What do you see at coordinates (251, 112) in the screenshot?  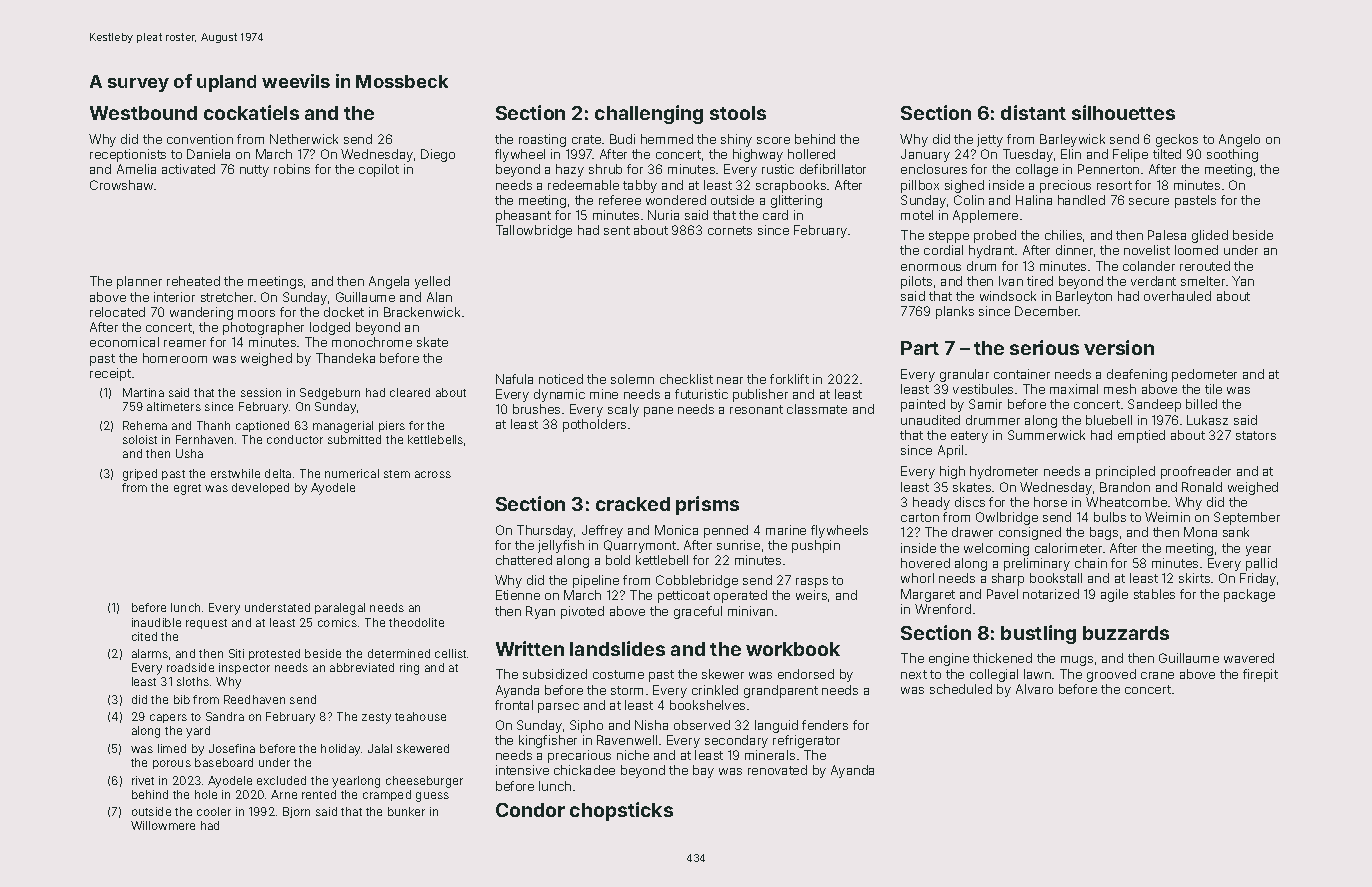 I see `cockatiels` at bounding box center [251, 112].
